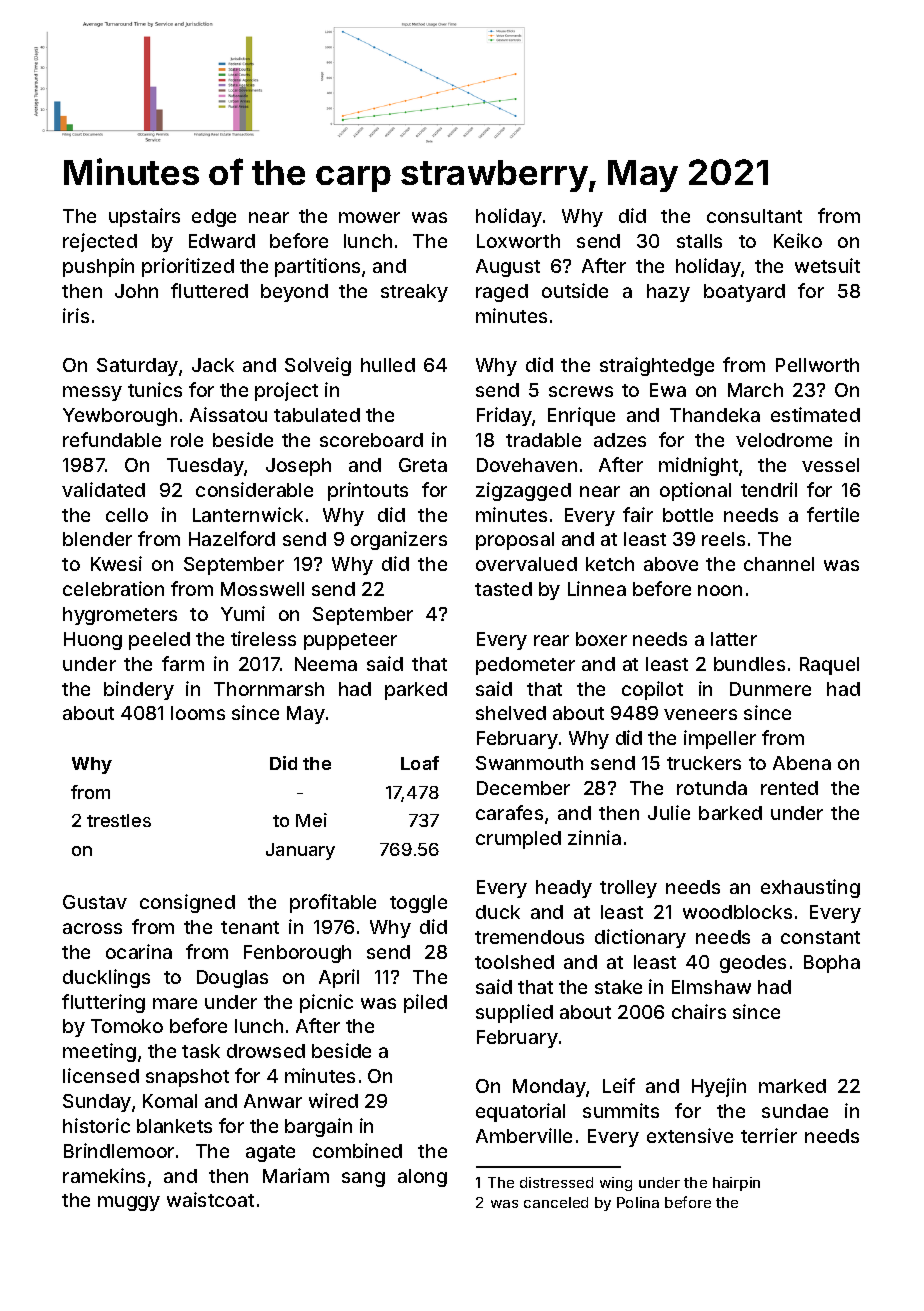 This page has height=1311, width=924. I want to click on waistcoat, so click(210, 1199).
